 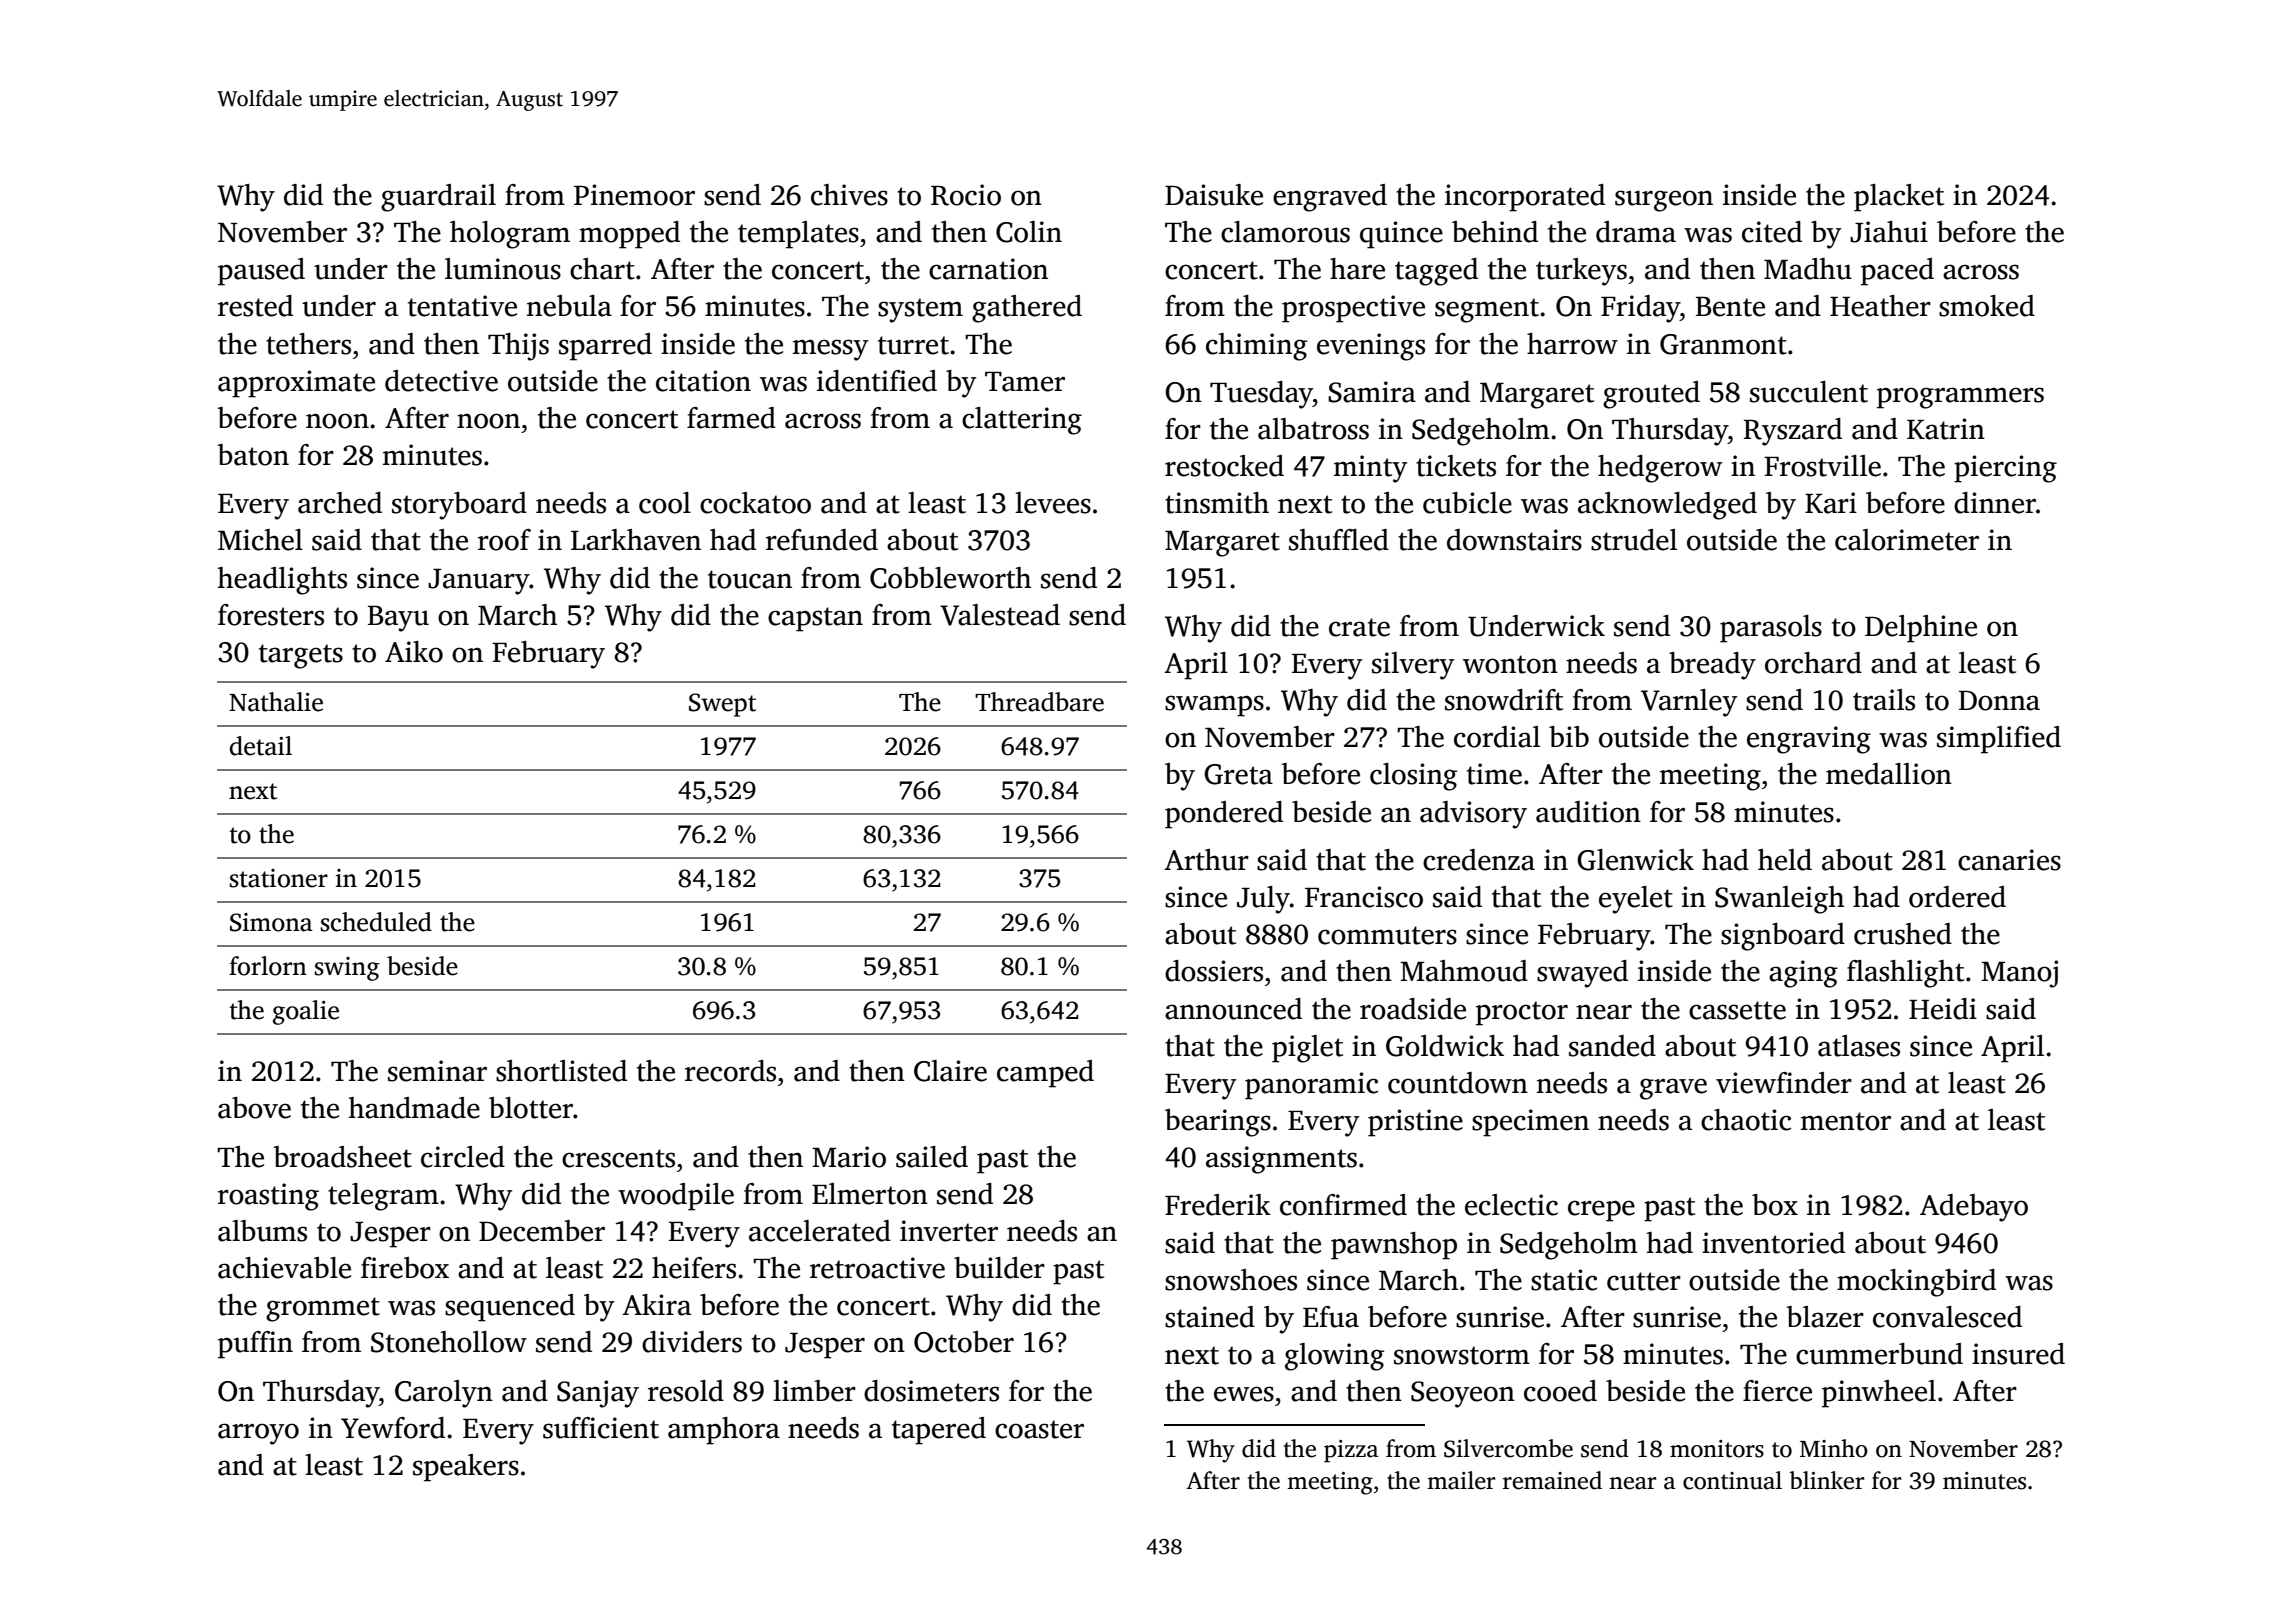 What do you see at coordinates (1285, 232) in the page?
I see `clamorous` at bounding box center [1285, 232].
